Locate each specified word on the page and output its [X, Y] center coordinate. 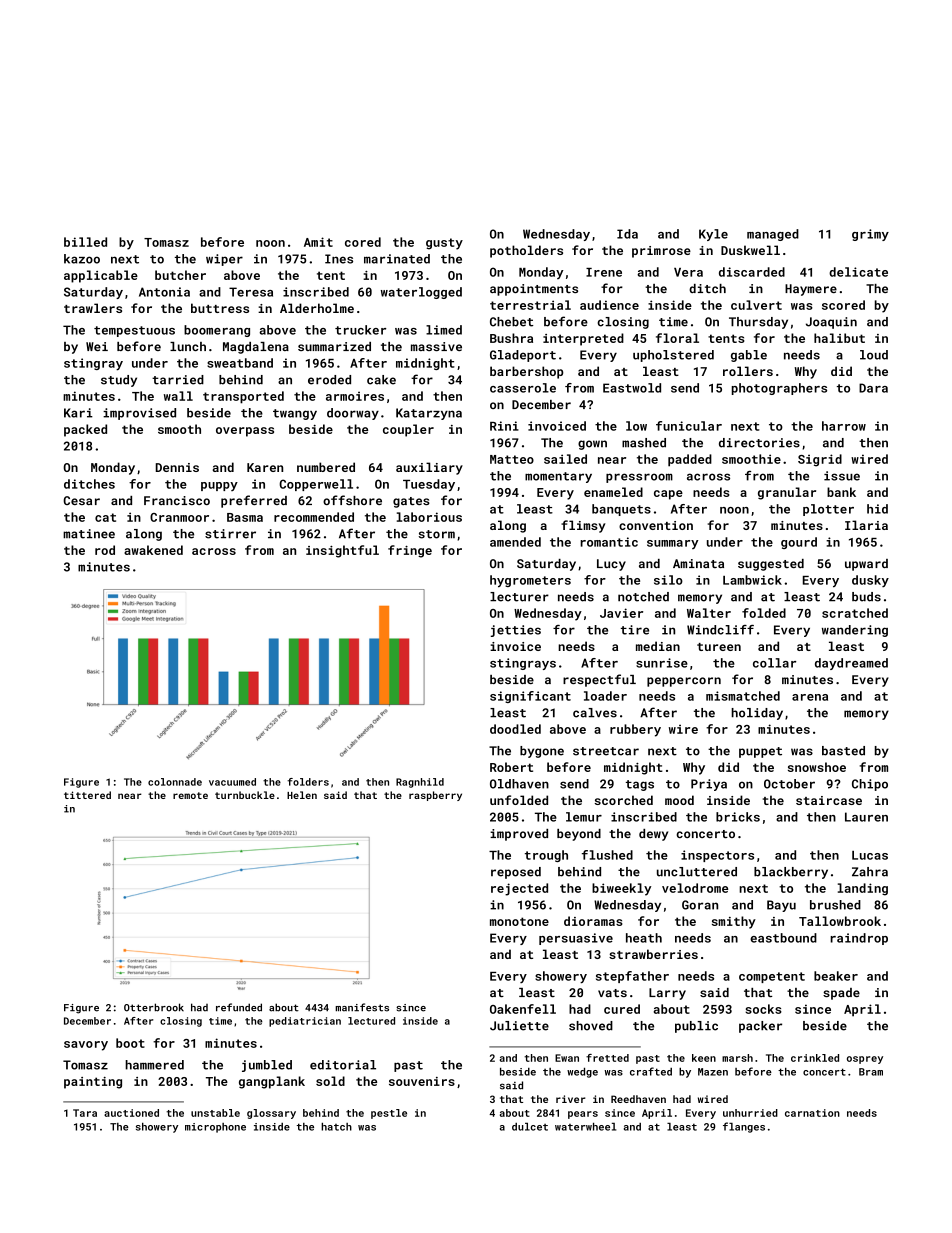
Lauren [866, 817]
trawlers [93, 308]
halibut [839, 338]
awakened [153, 550]
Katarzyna [429, 414]
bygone [542, 752]
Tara [85, 1113]
